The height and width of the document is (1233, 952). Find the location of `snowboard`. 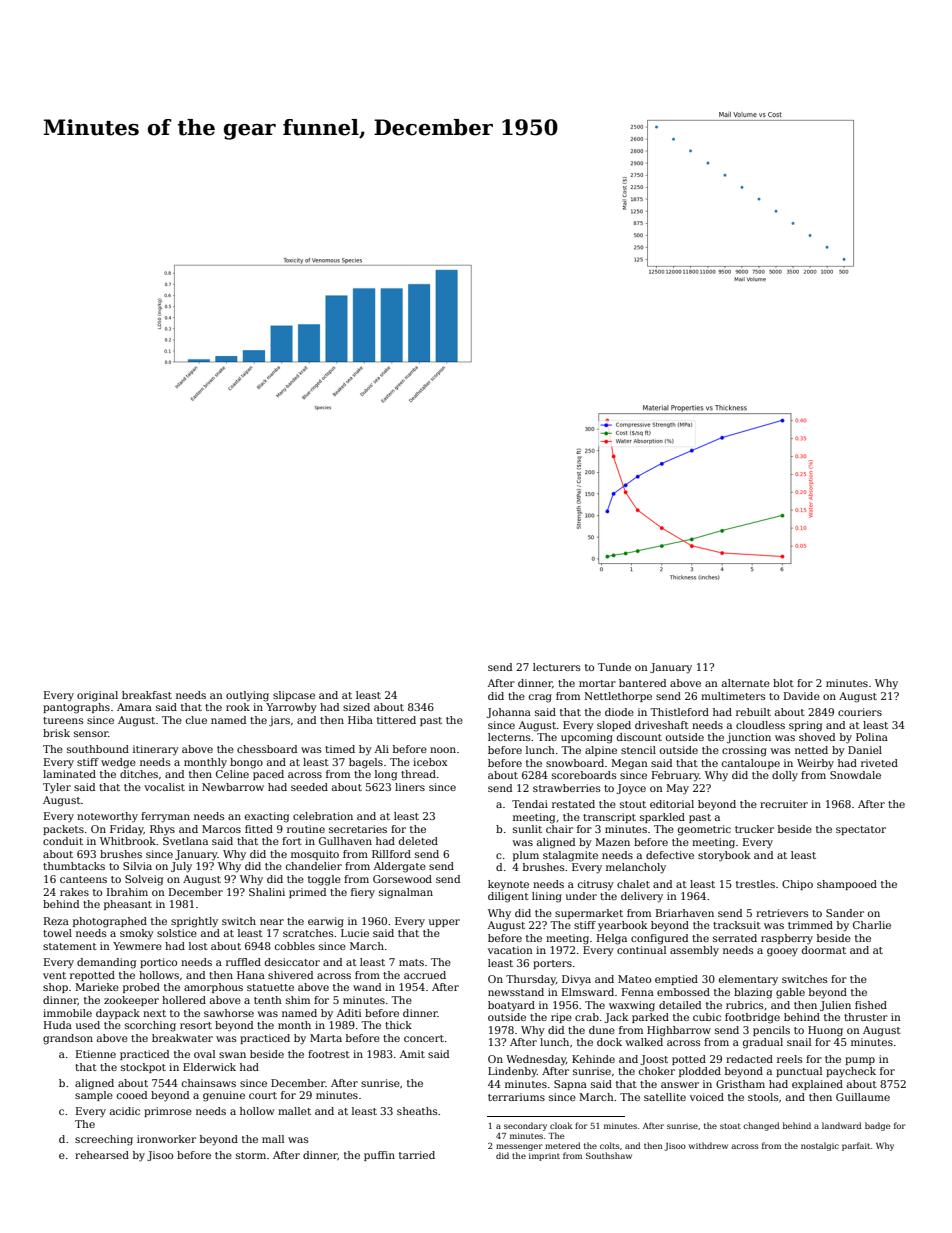

snowboard is located at coordinates (575, 763).
